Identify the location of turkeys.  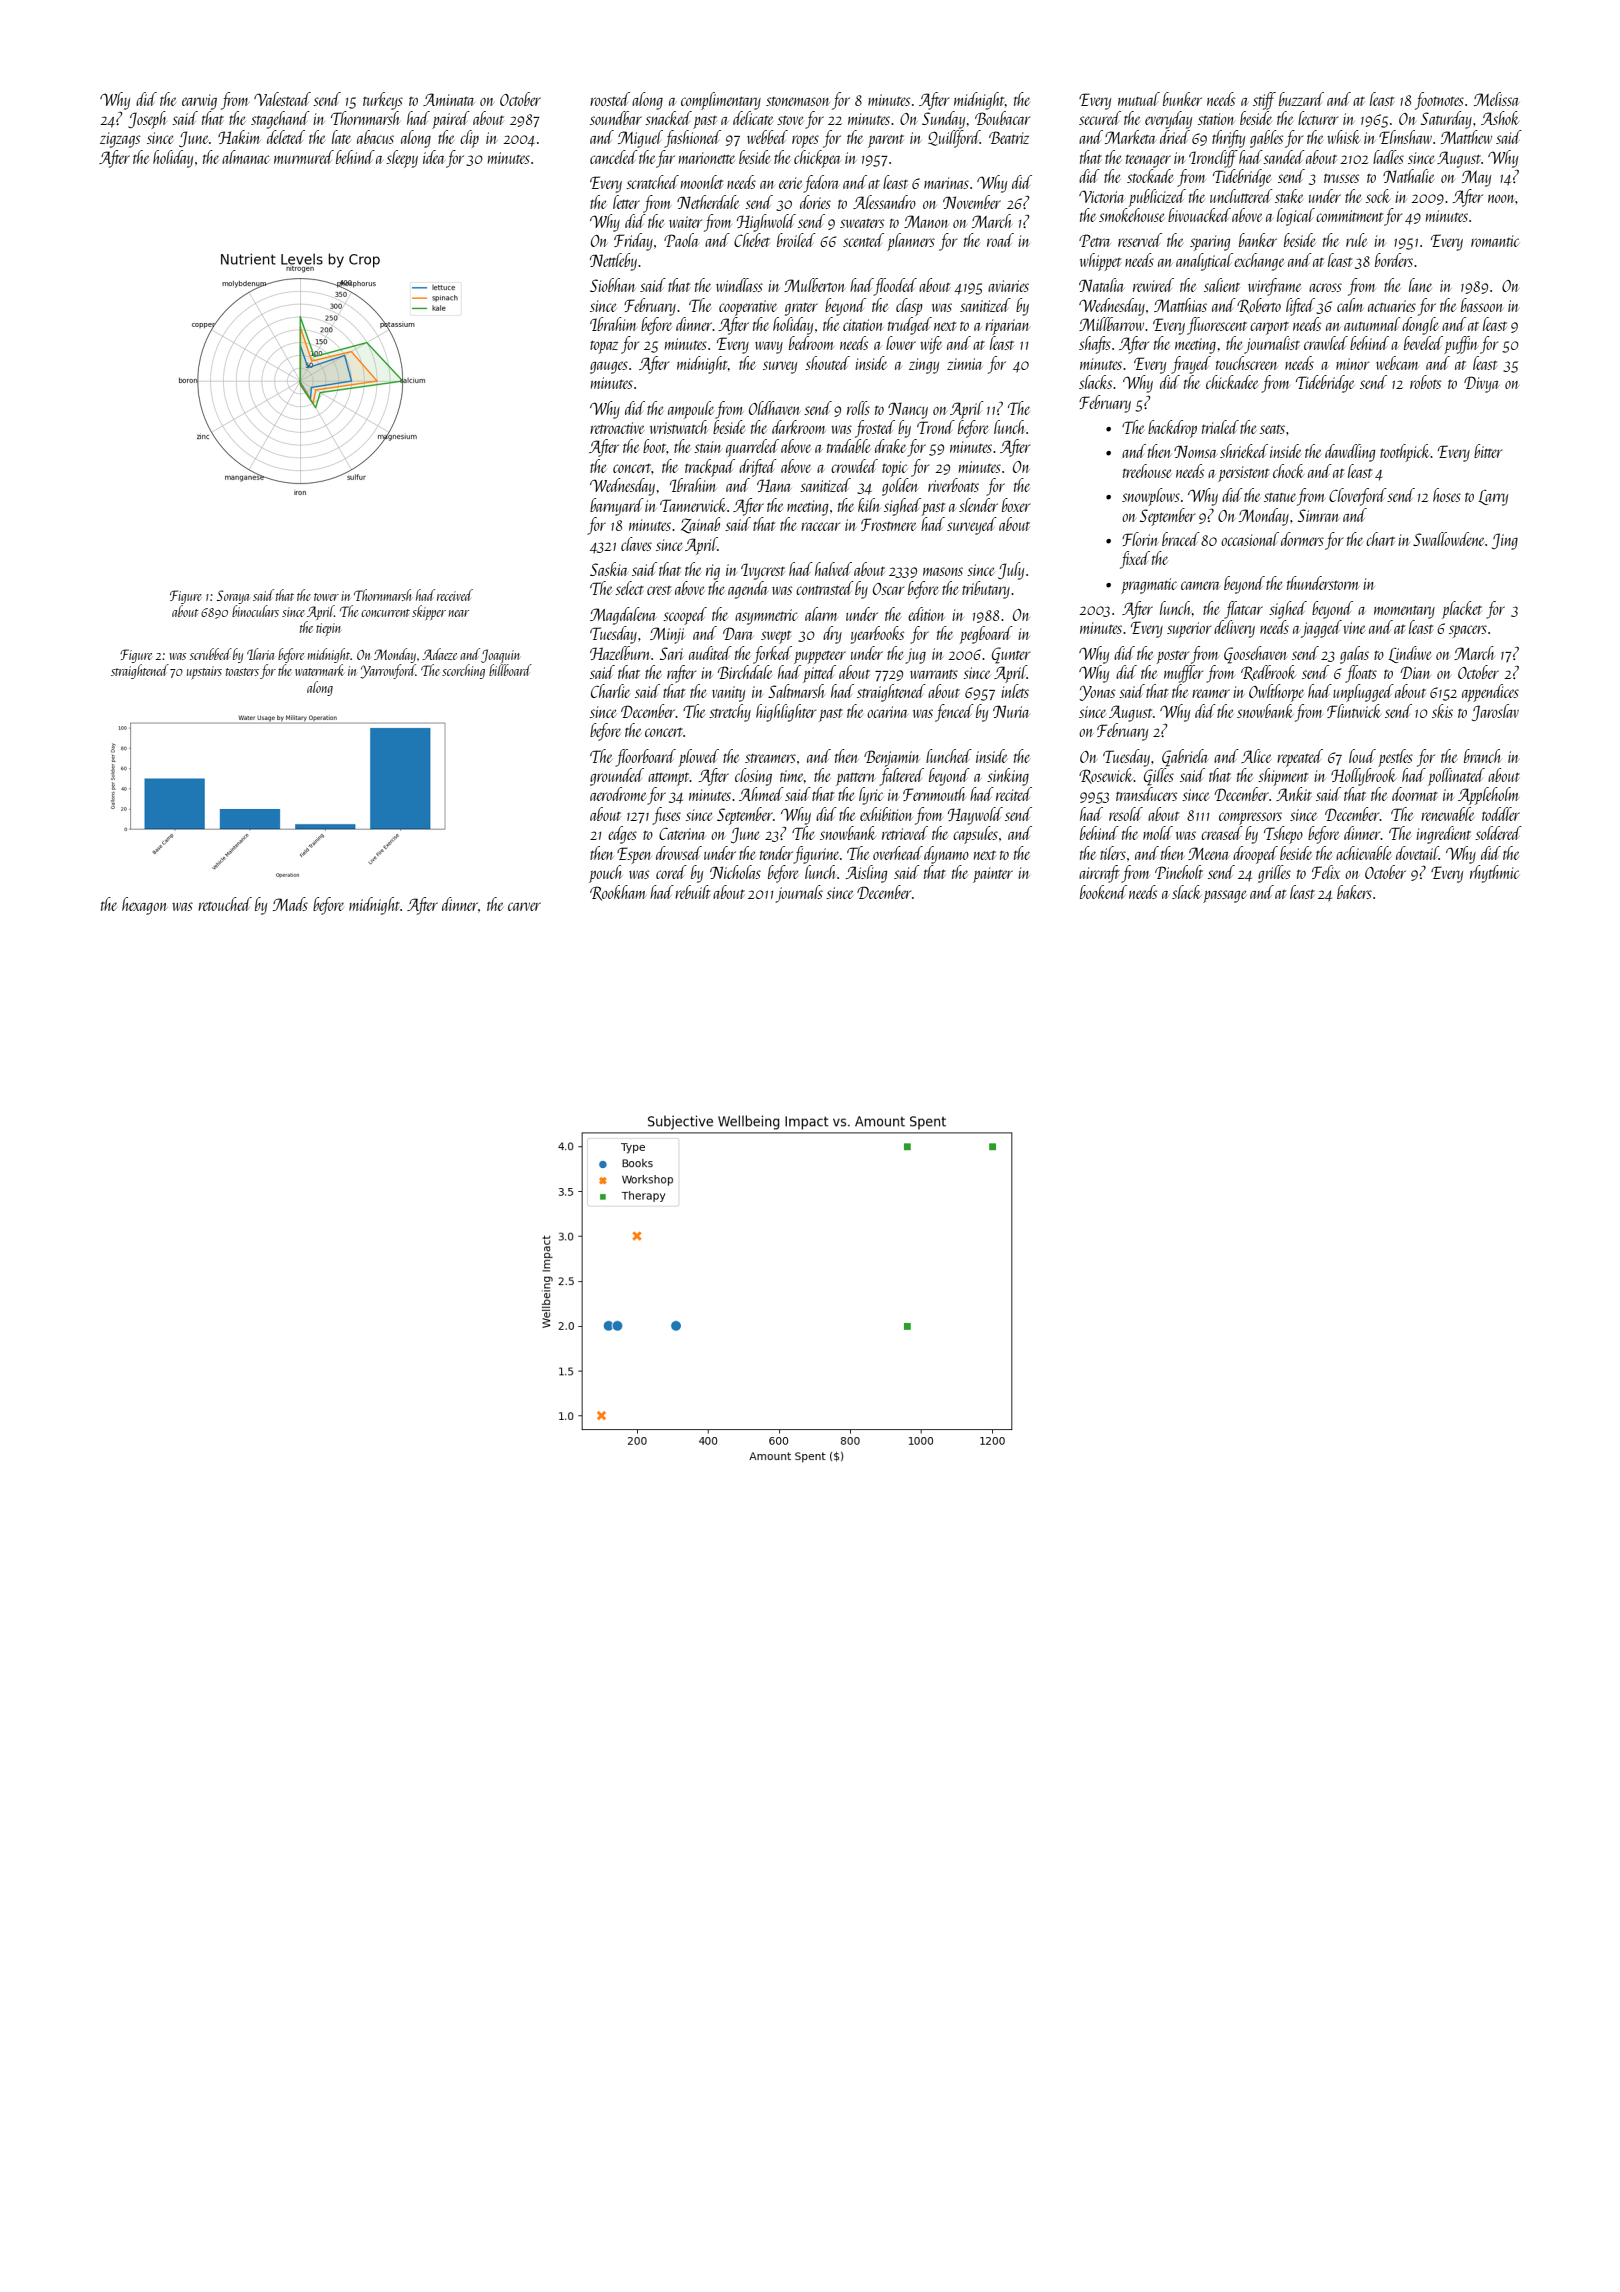
(383, 101).
